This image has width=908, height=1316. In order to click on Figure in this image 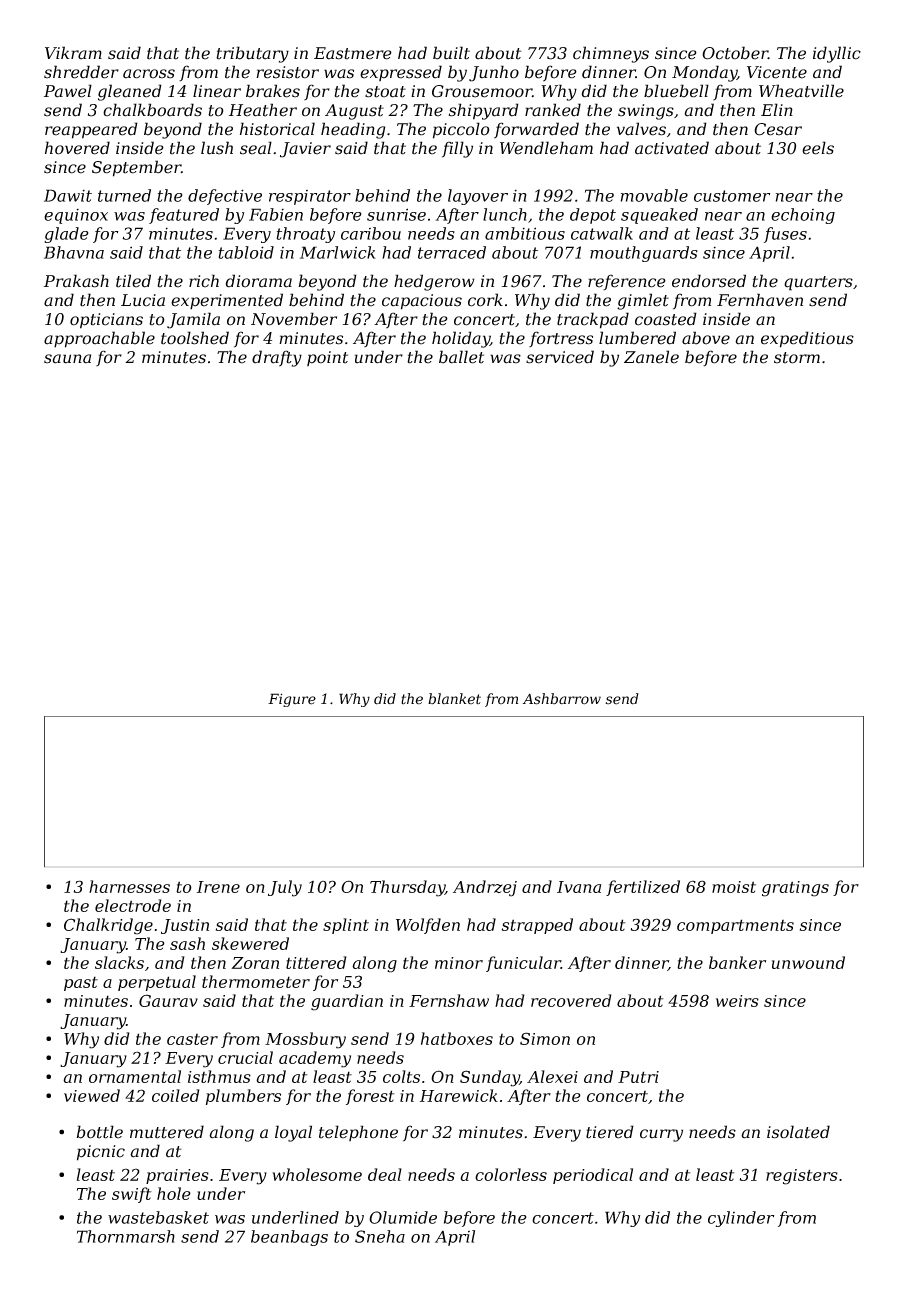, I will do `click(292, 700)`.
